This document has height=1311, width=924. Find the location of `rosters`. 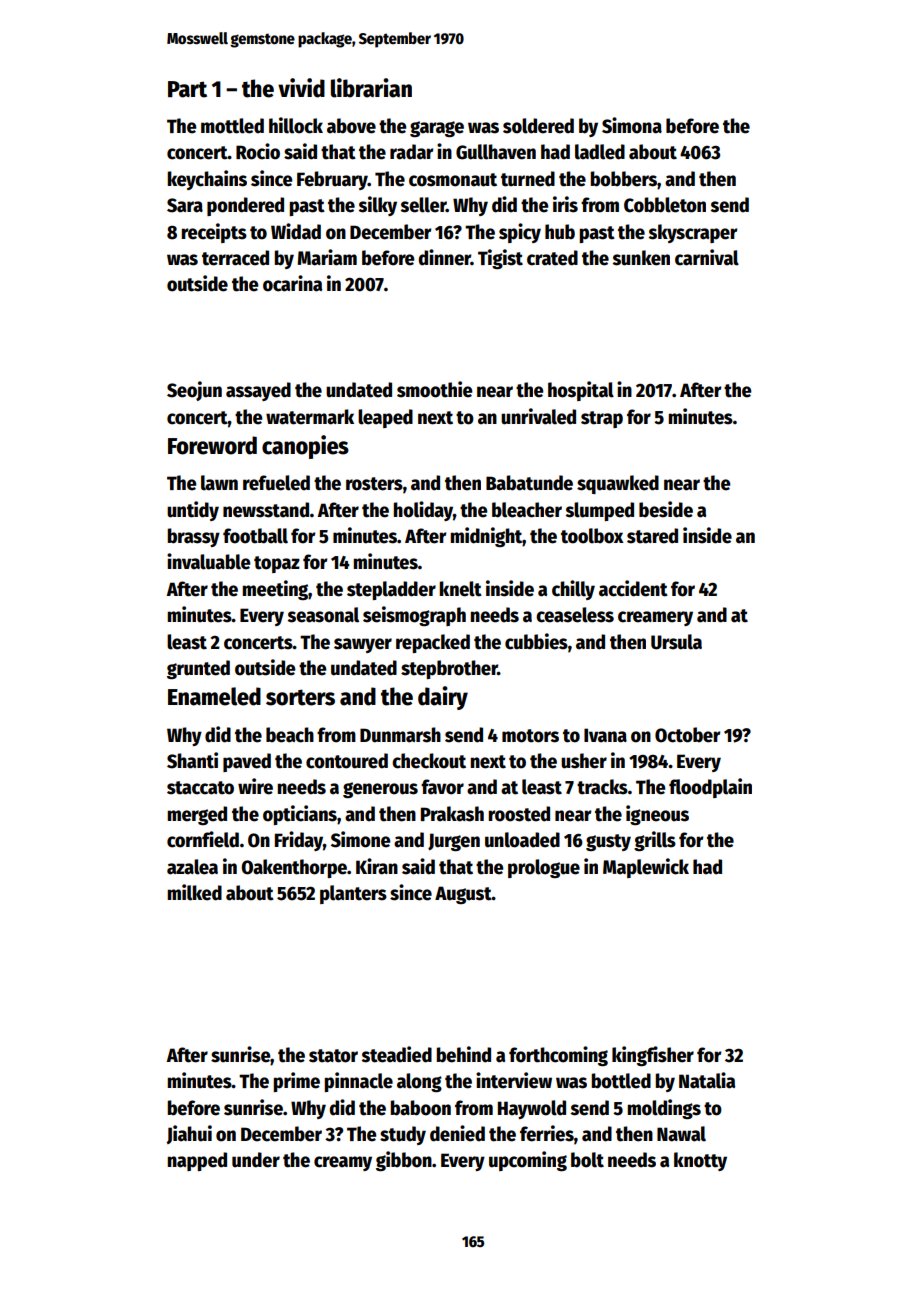

rosters is located at coordinates (374, 484).
